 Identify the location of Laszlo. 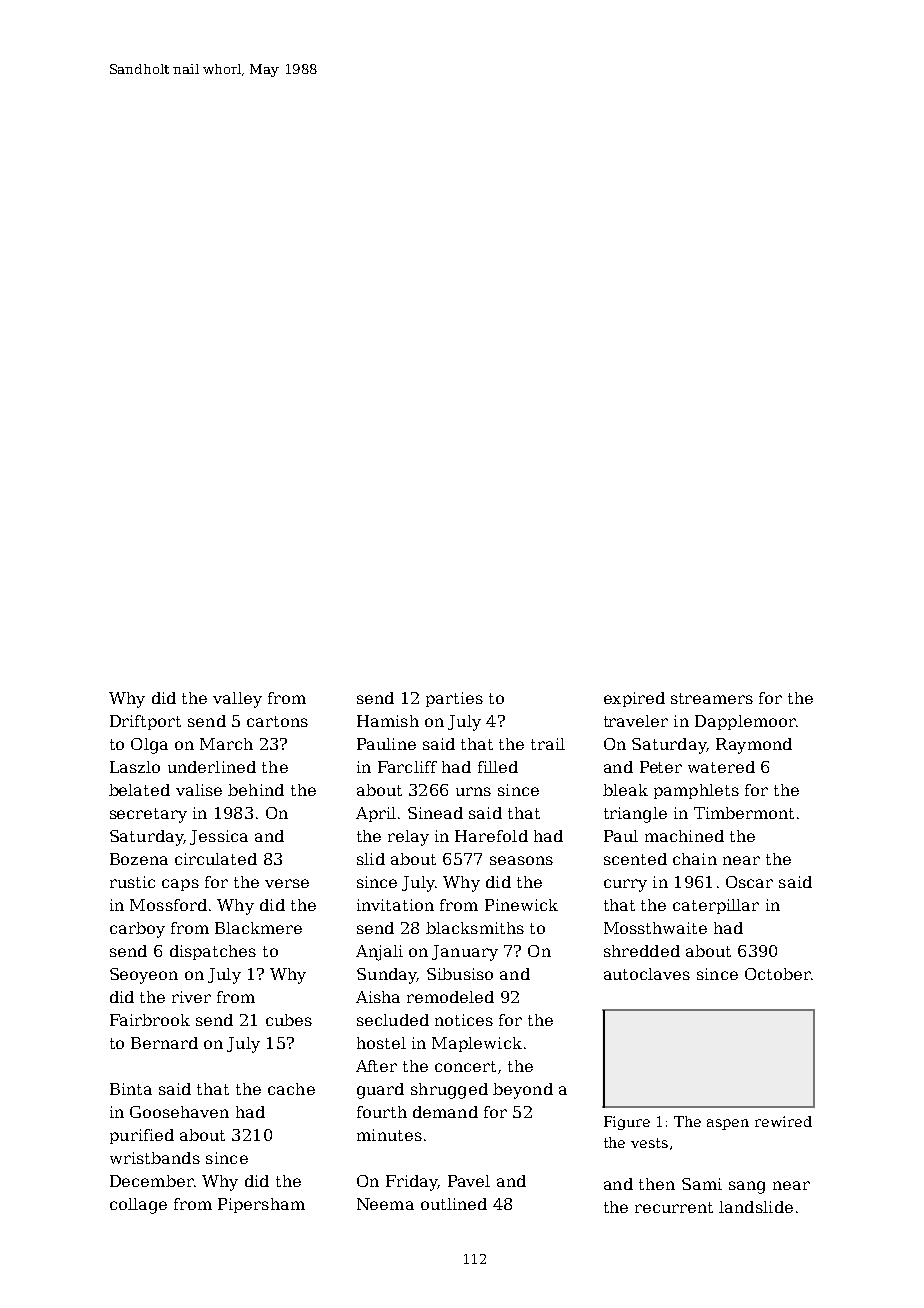
(135, 767).
